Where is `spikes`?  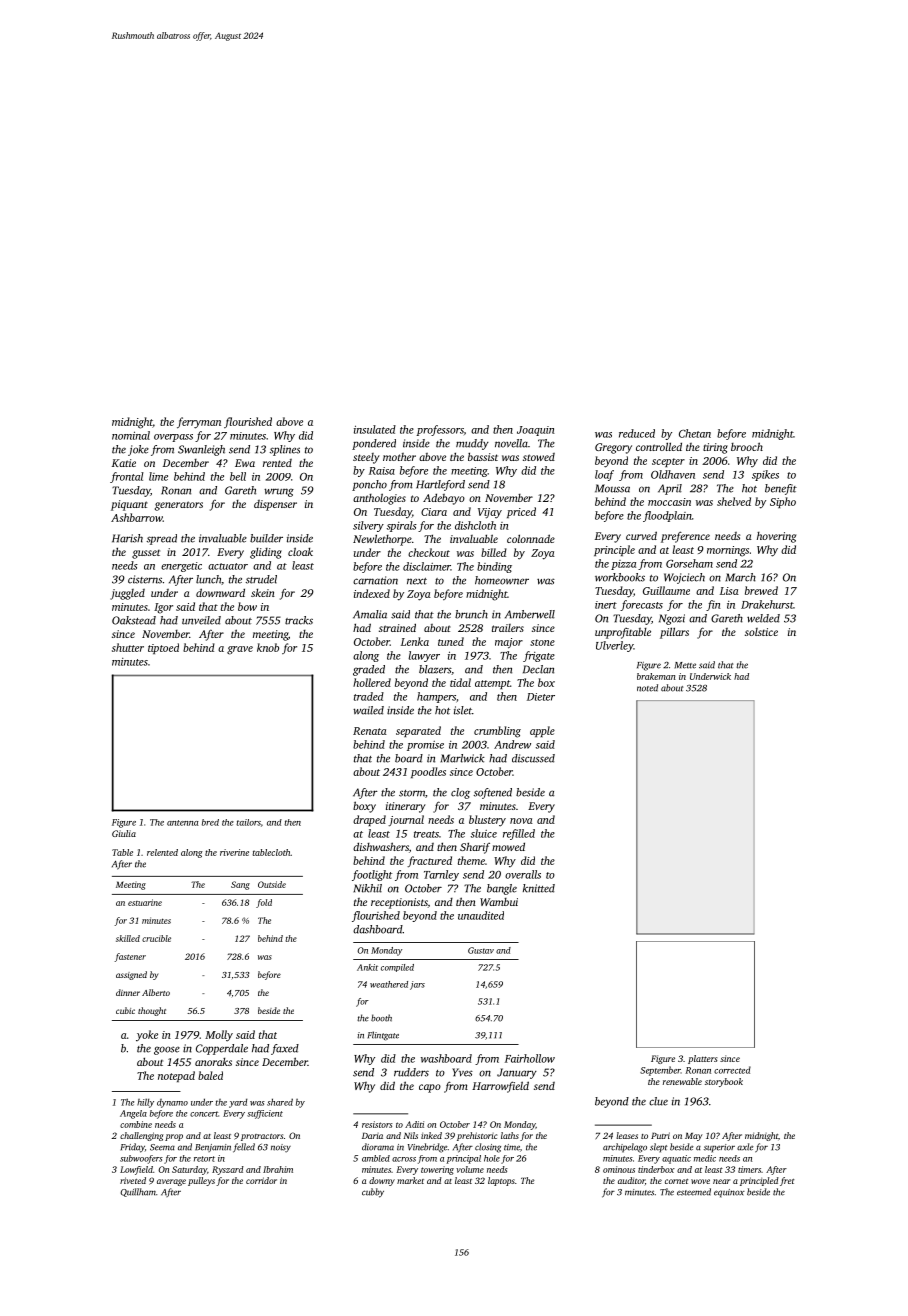
spikes is located at coordinates (765, 475).
